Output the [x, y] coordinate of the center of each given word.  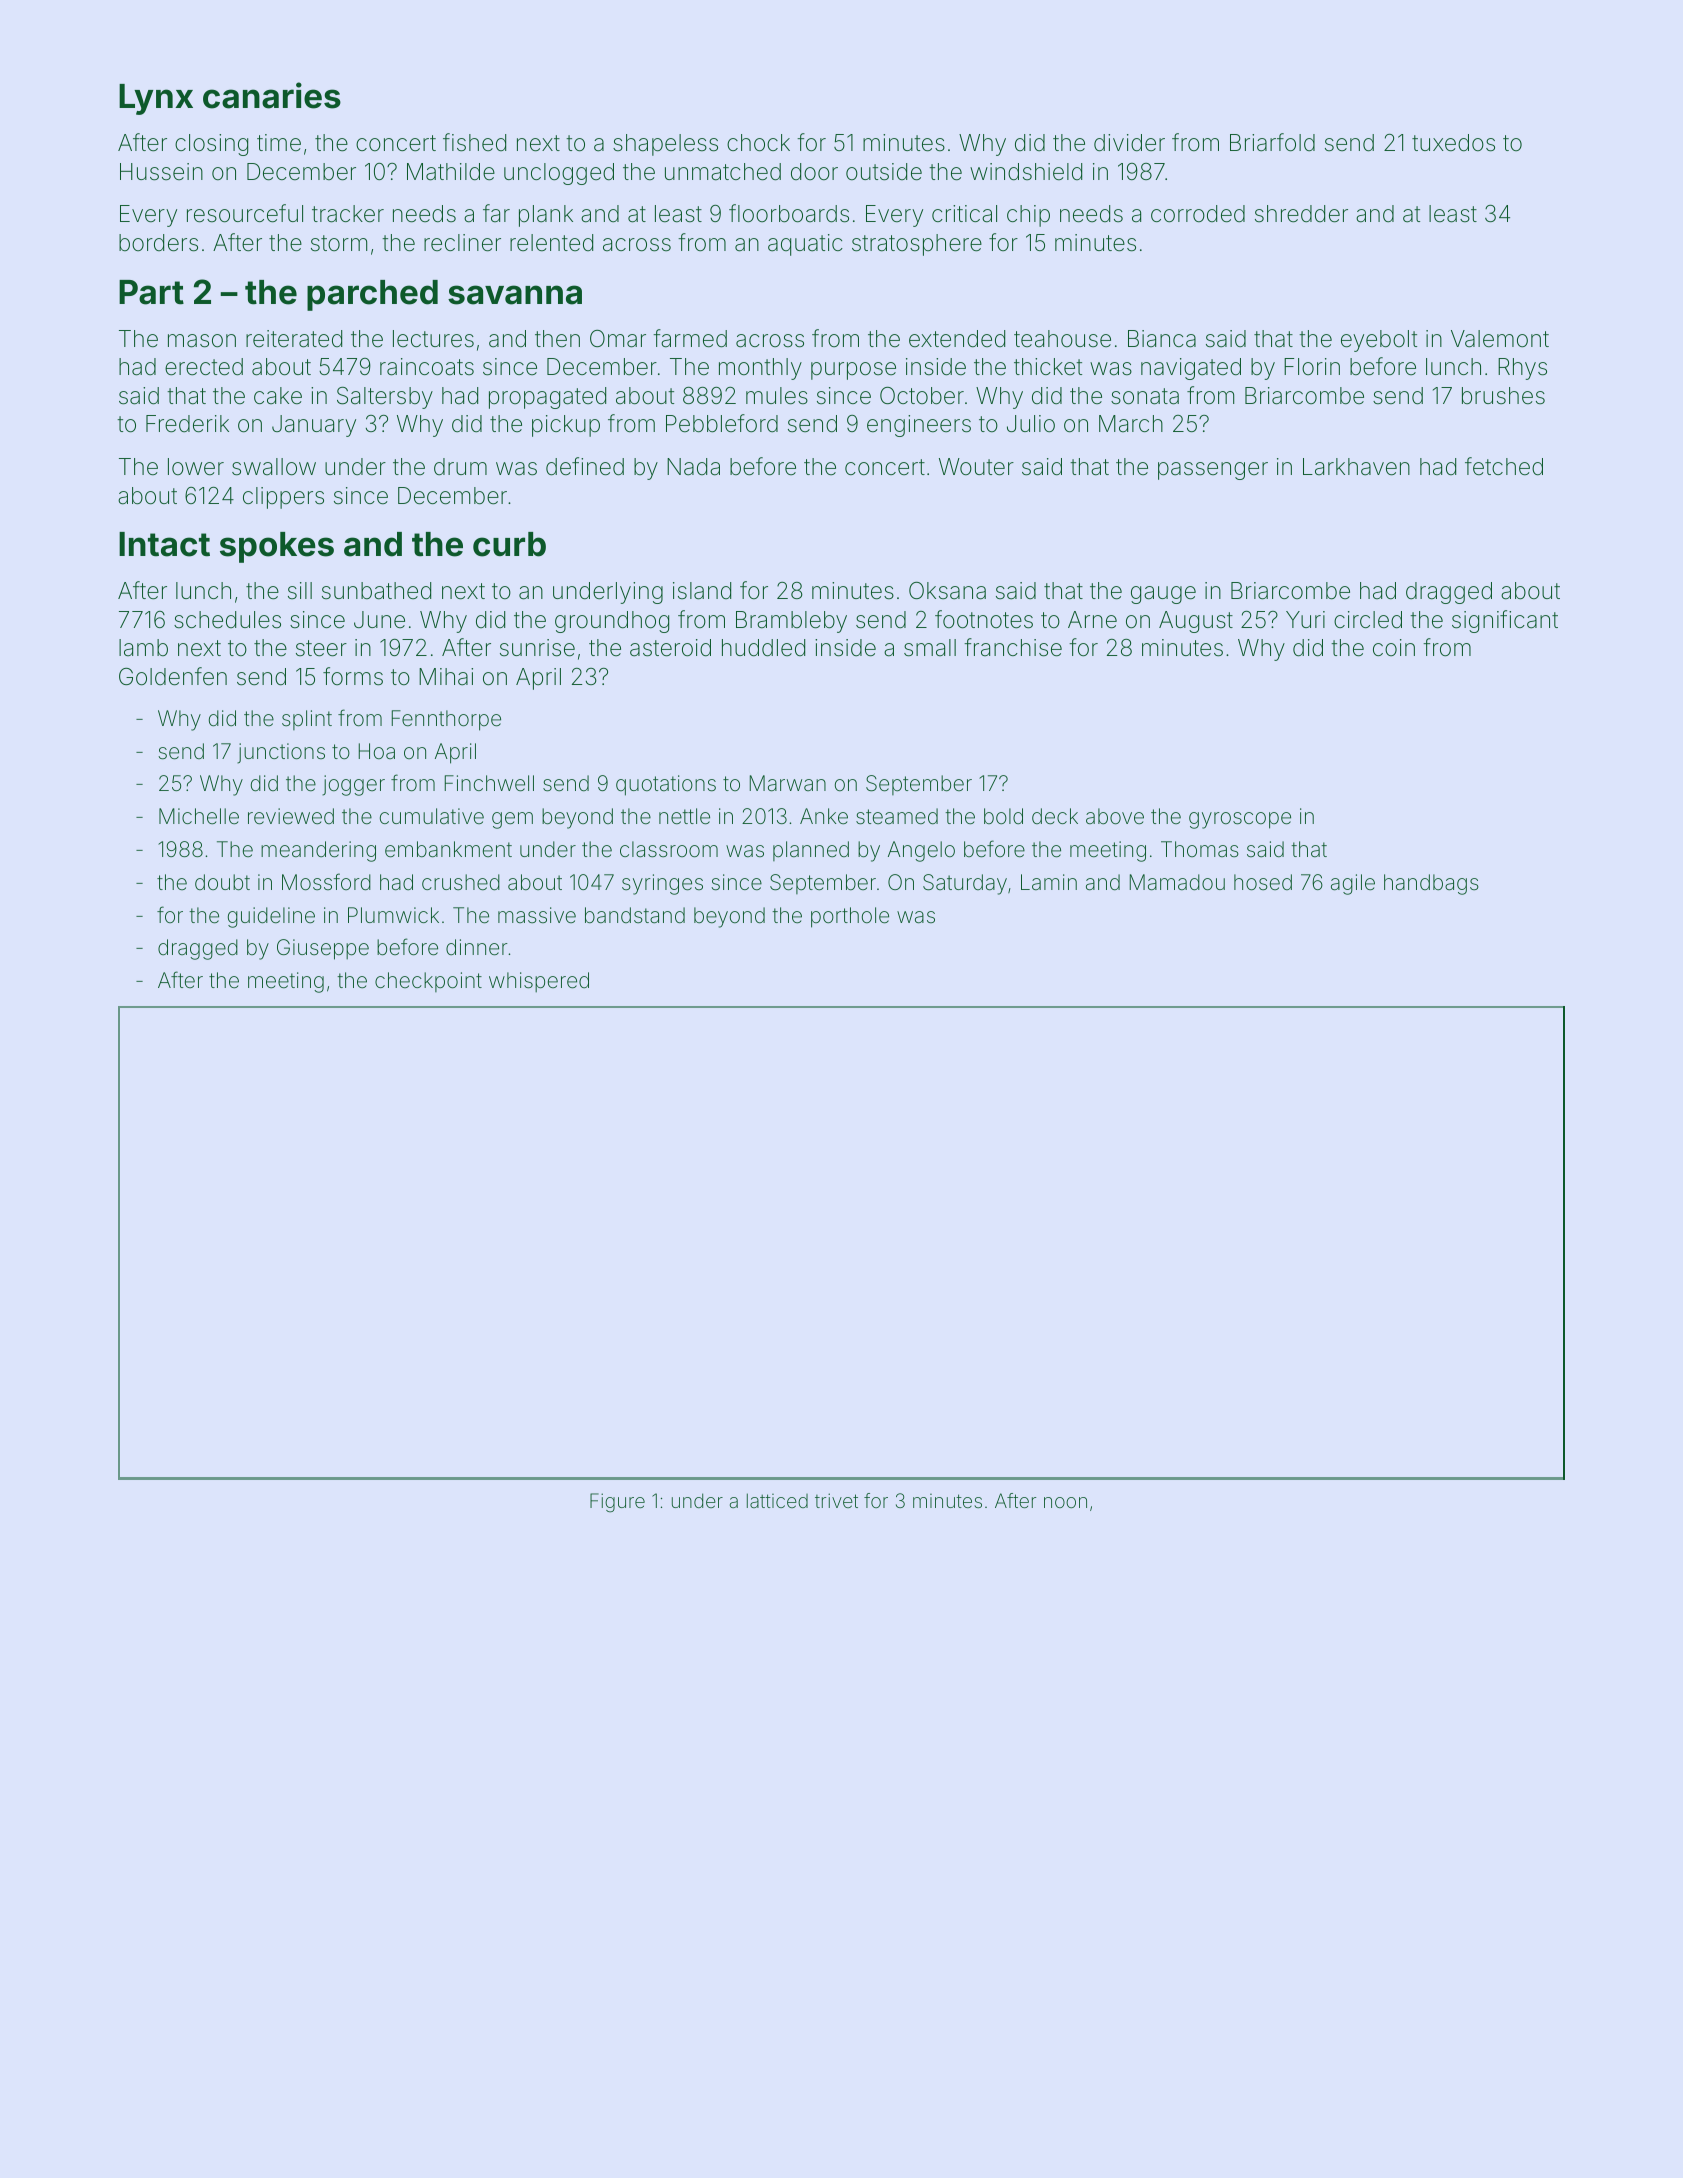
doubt [222, 882]
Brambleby [791, 622]
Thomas [1200, 849]
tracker [348, 214]
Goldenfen [173, 676]
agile [1353, 884]
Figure [617, 1503]
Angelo [921, 851]
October [922, 396]
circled [1368, 620]
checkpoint [428, 982]
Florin [1312, 366]
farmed [690, 338]
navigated [1191, 369]
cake [278, 396]
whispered [539, 982]
